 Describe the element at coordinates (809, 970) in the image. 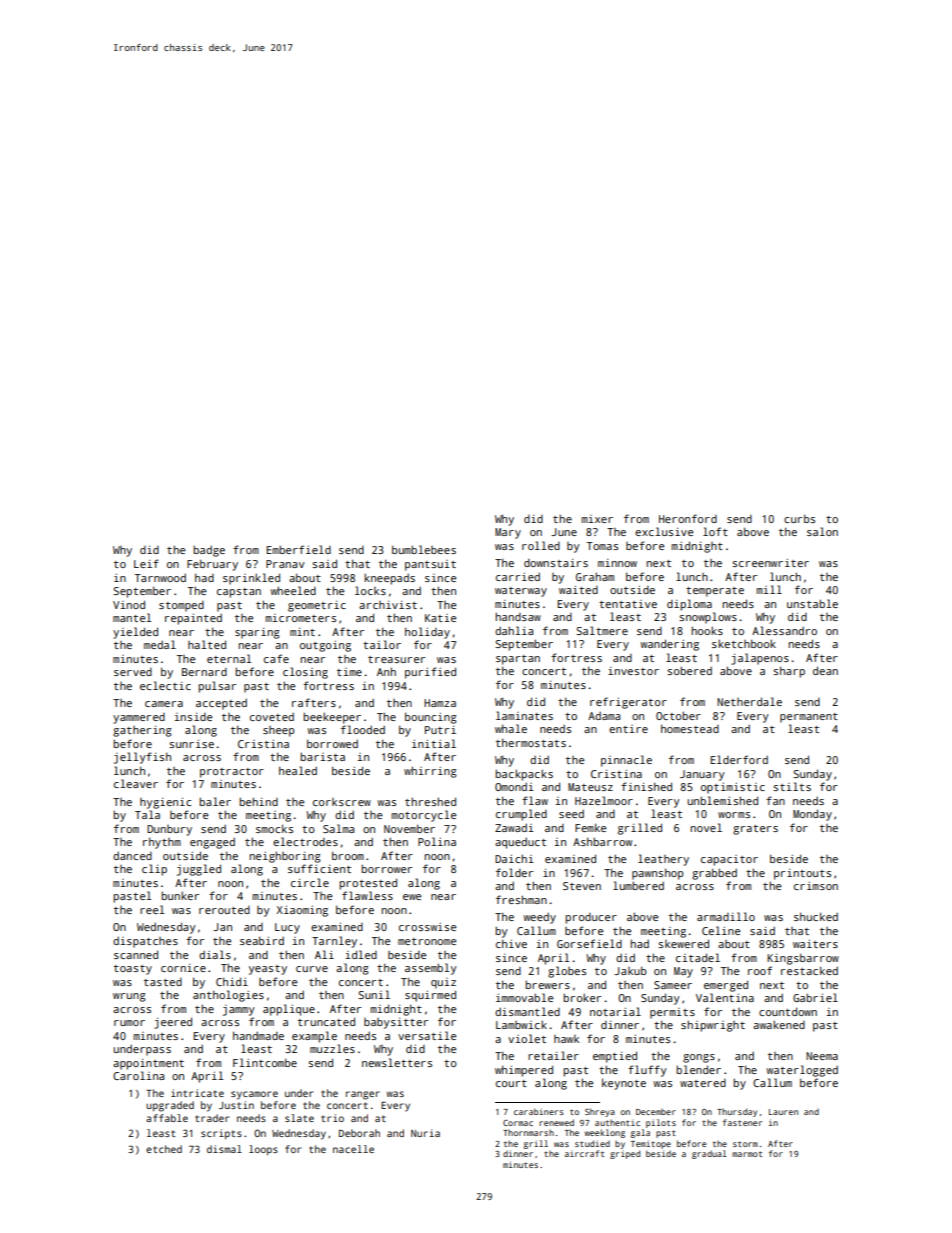

I see `restacked` at that location.
